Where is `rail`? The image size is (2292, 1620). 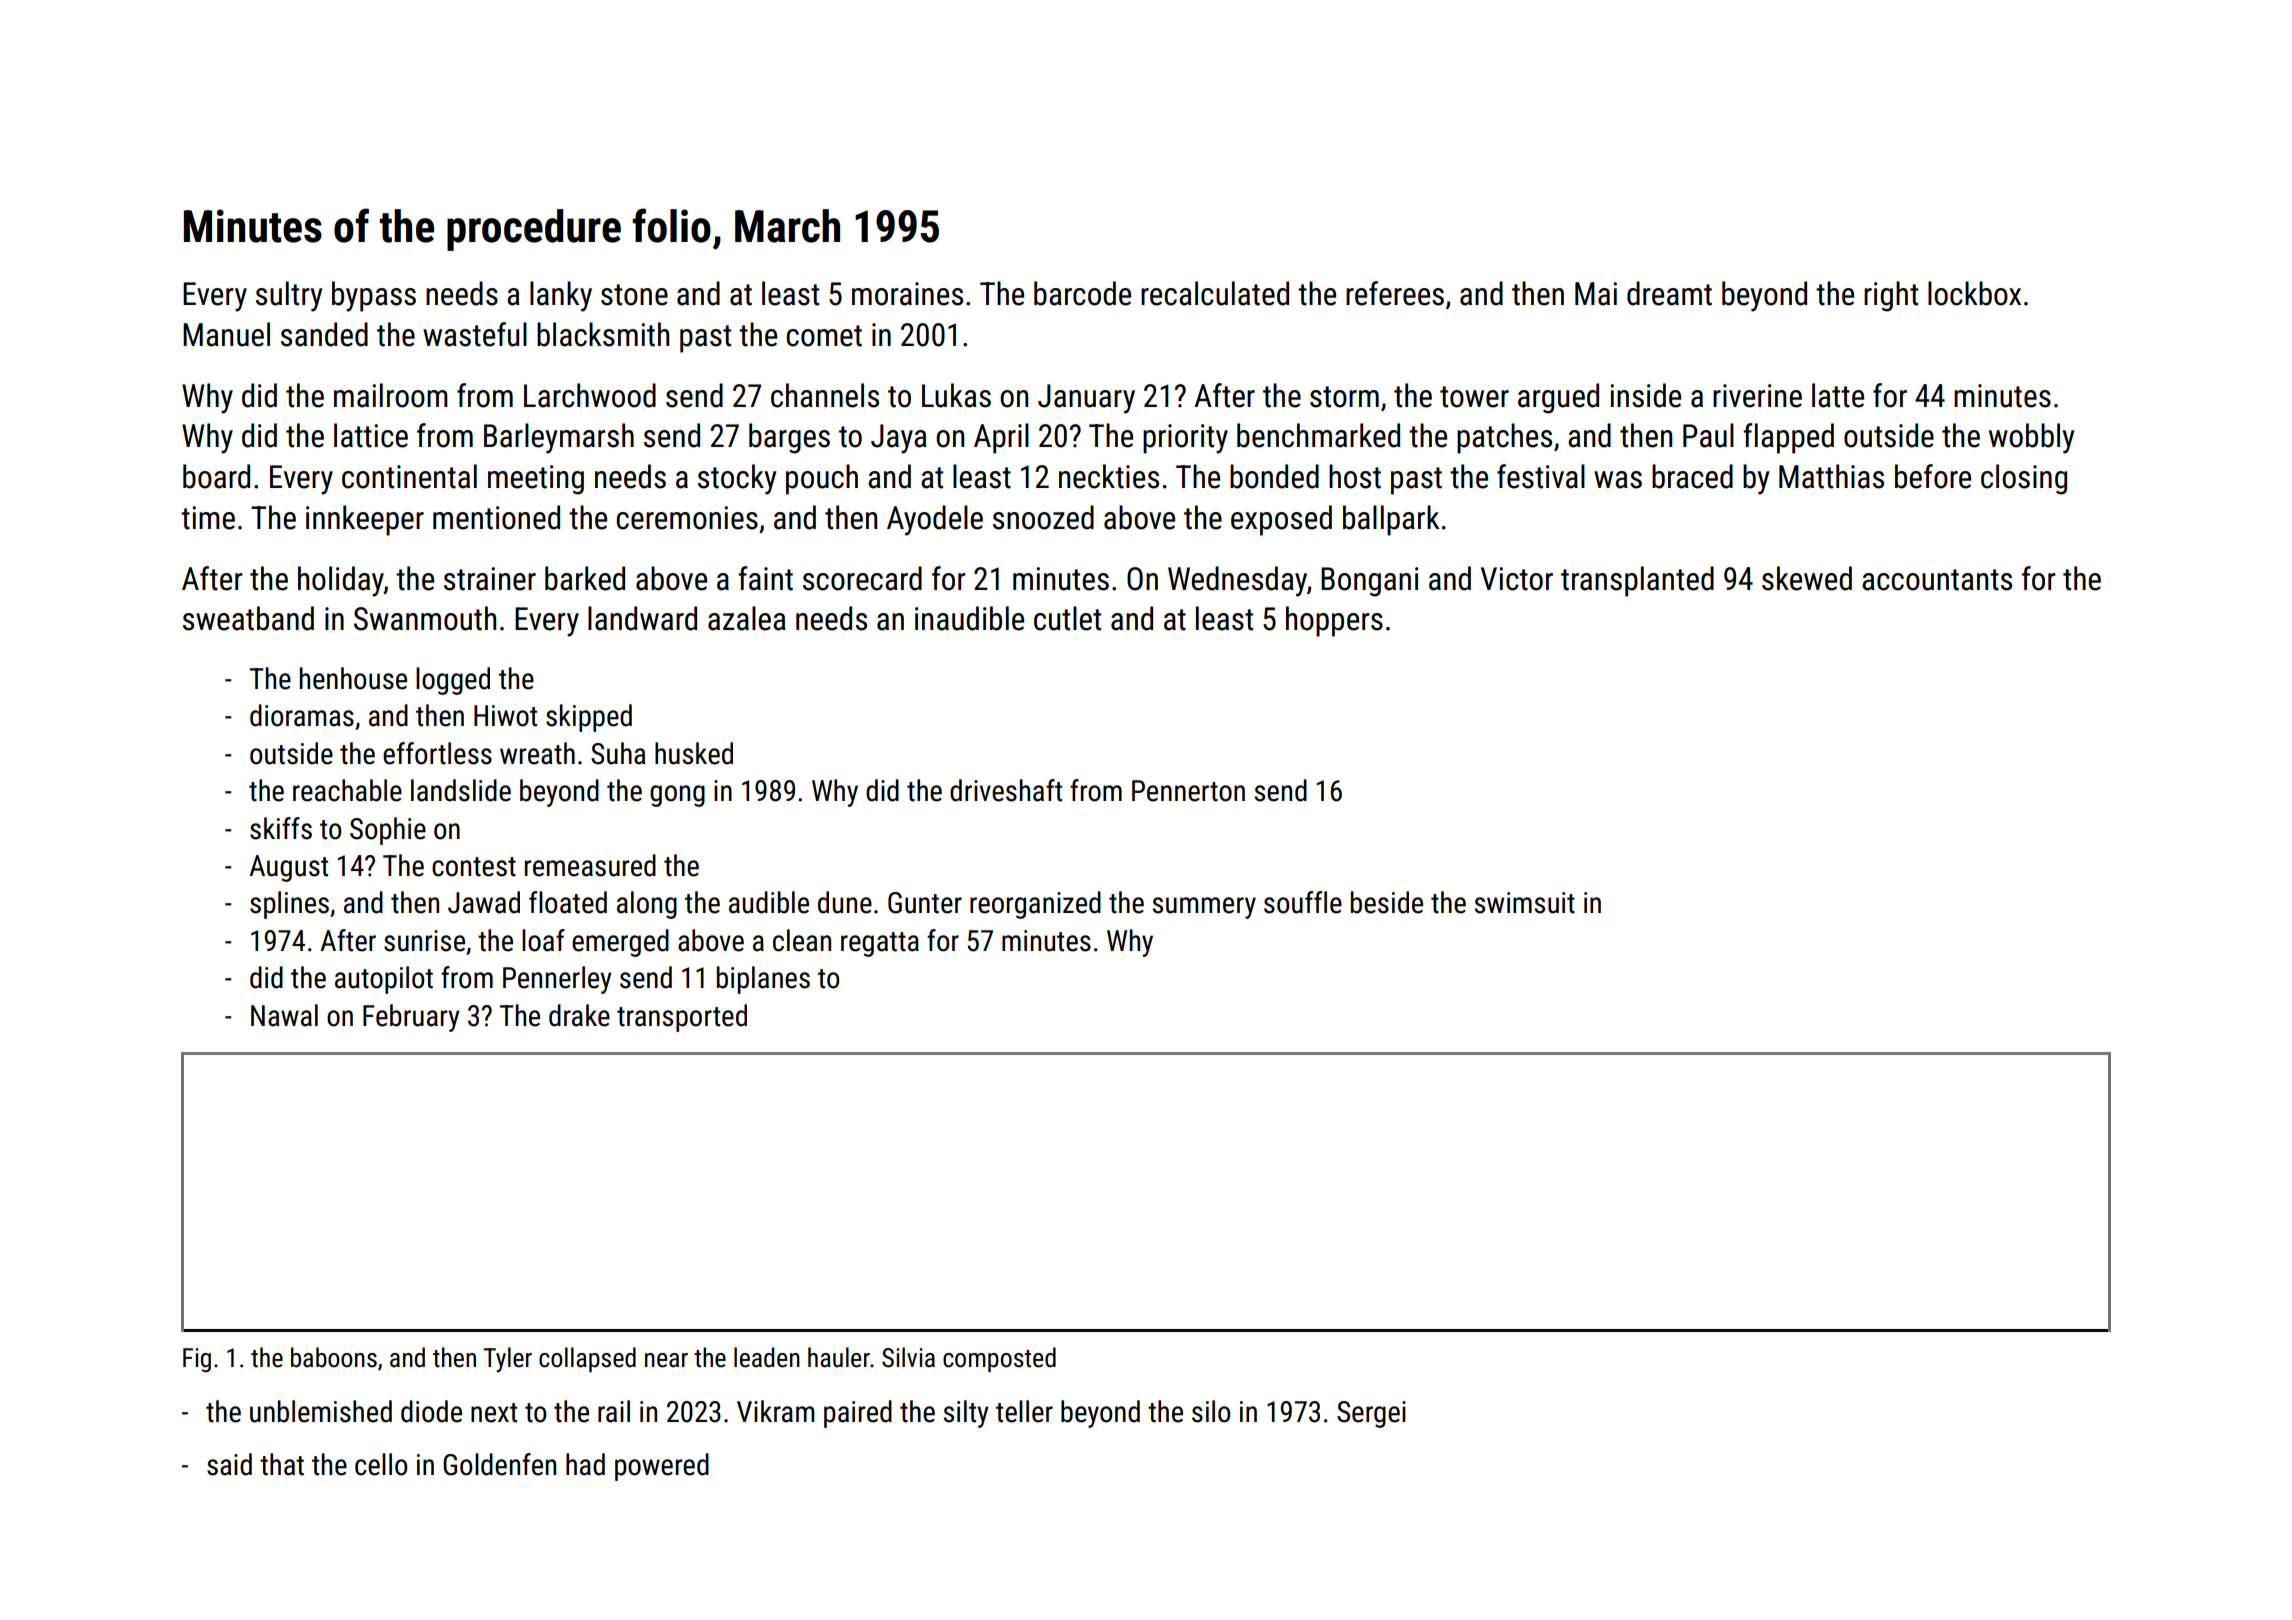 rail is located at coordinates (614, 1411).
